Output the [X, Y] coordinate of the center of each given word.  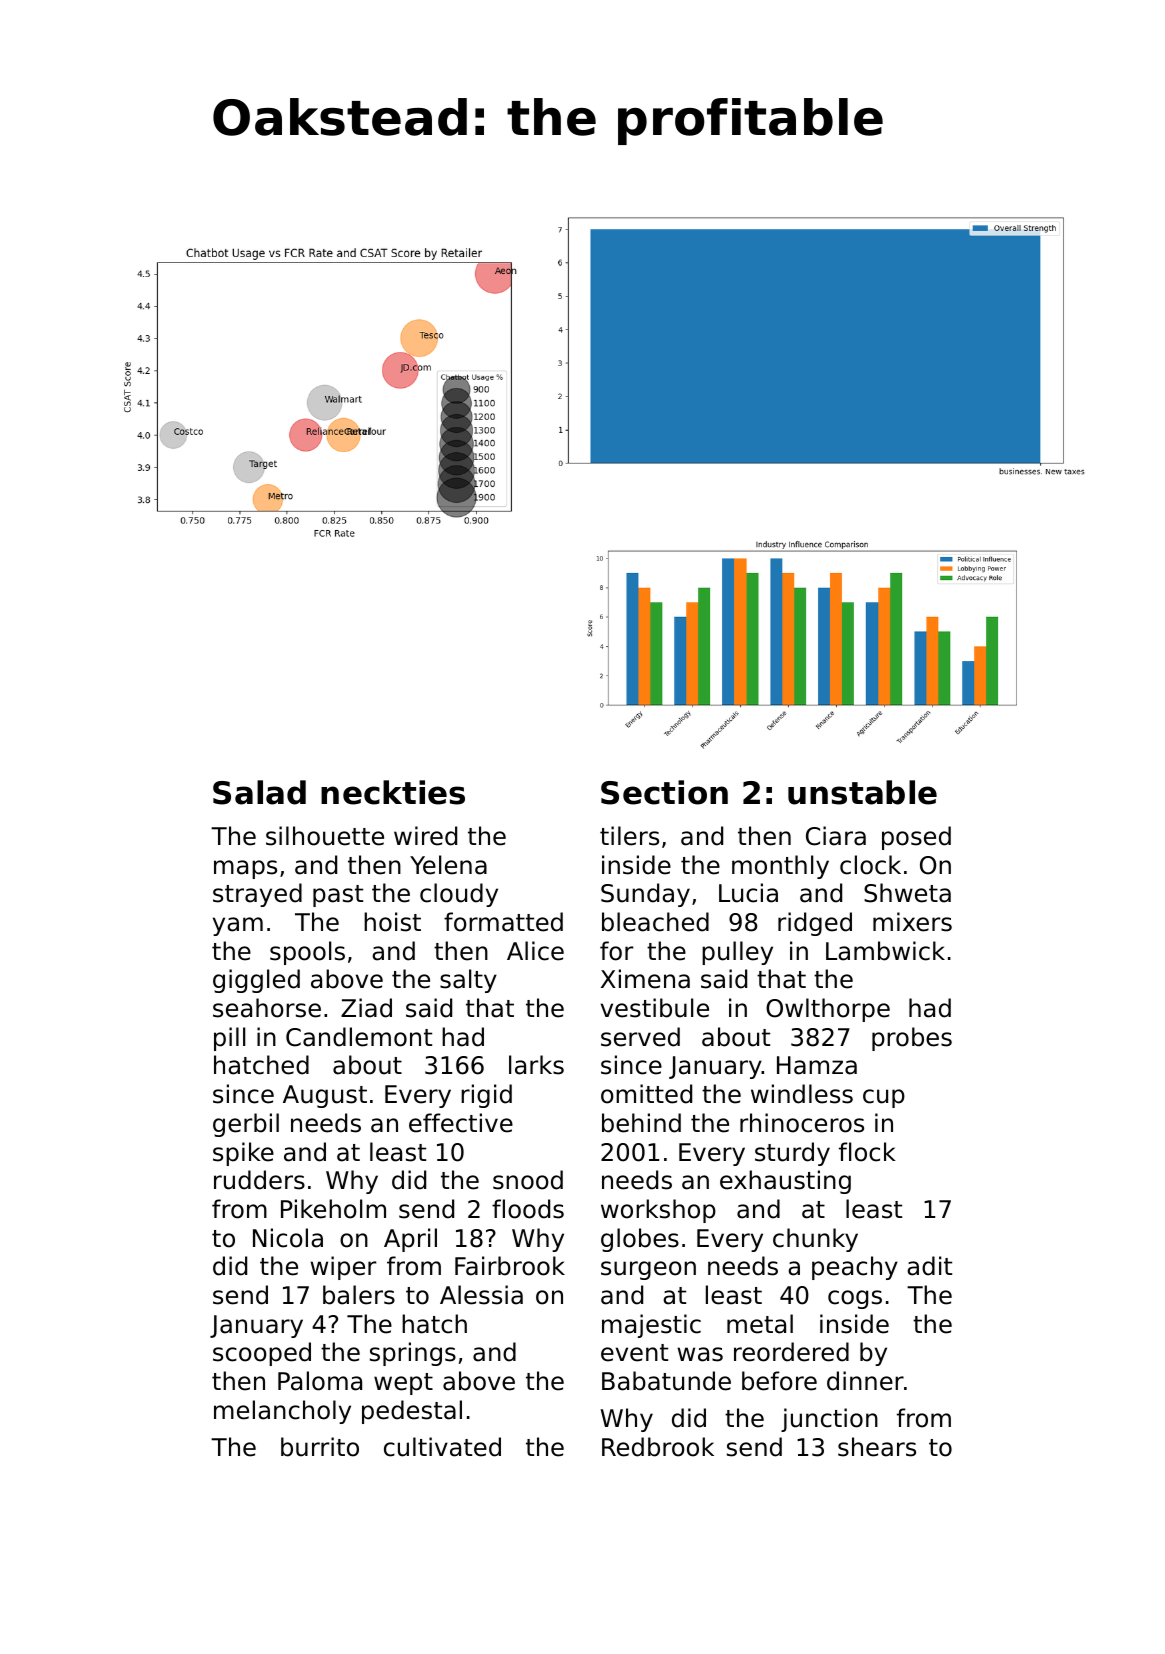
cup [884, 1098]
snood [528, 1180]
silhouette [325, 836]
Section [664, 792]
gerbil [246, 1125]
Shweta [907, 893]
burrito [320, 1447]
